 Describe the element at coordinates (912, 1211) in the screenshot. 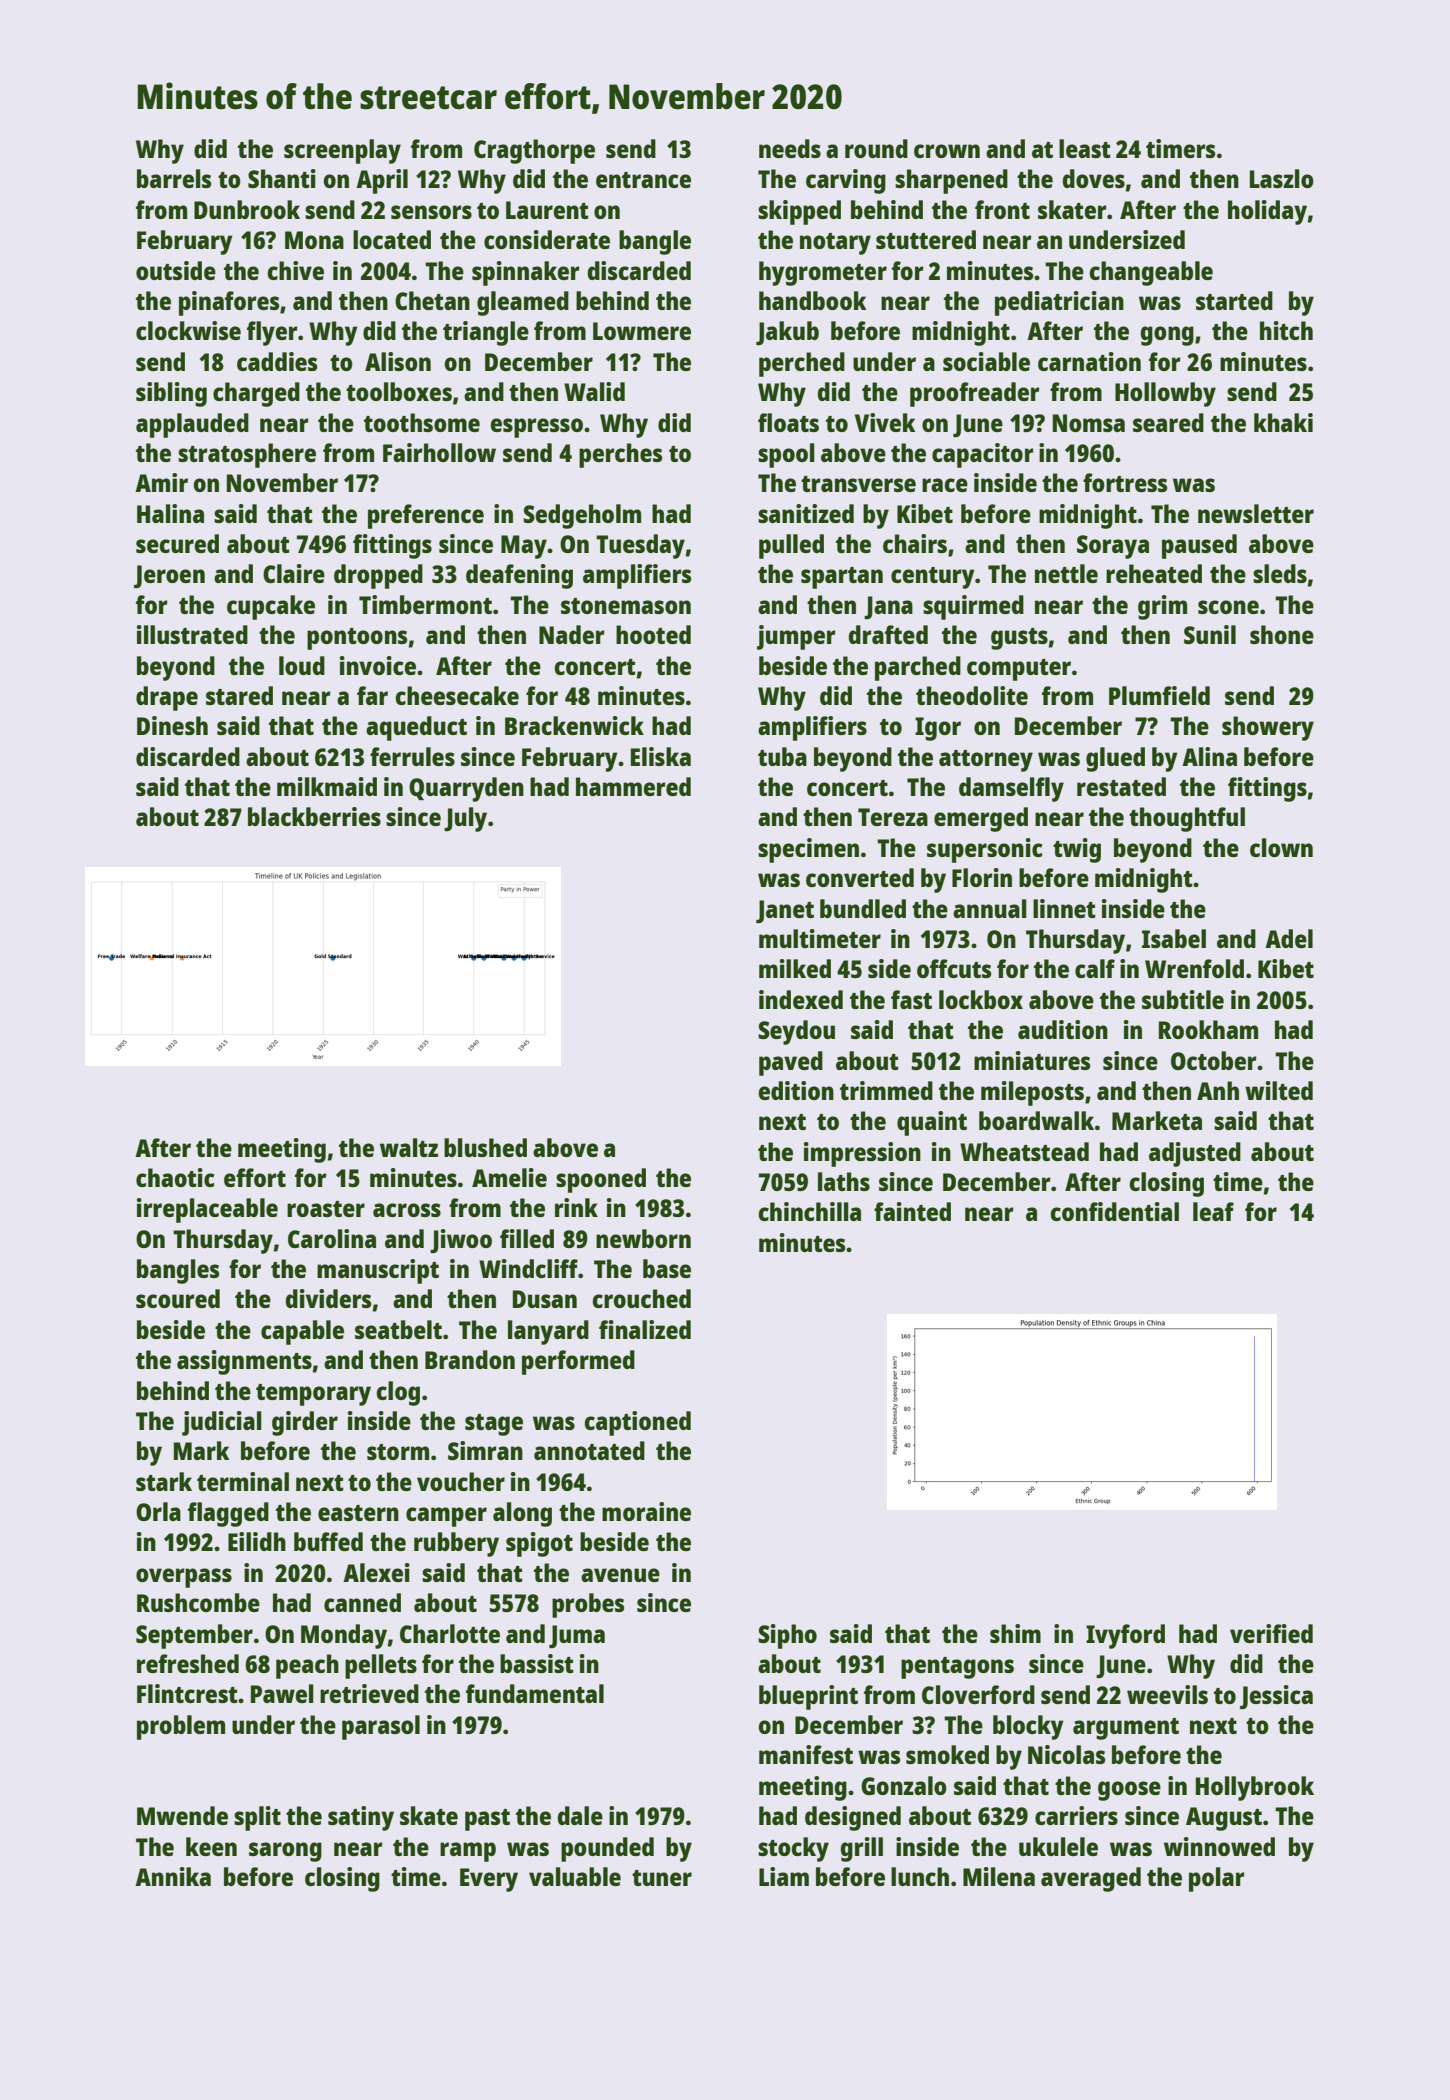

I see `fainted` at that location.
